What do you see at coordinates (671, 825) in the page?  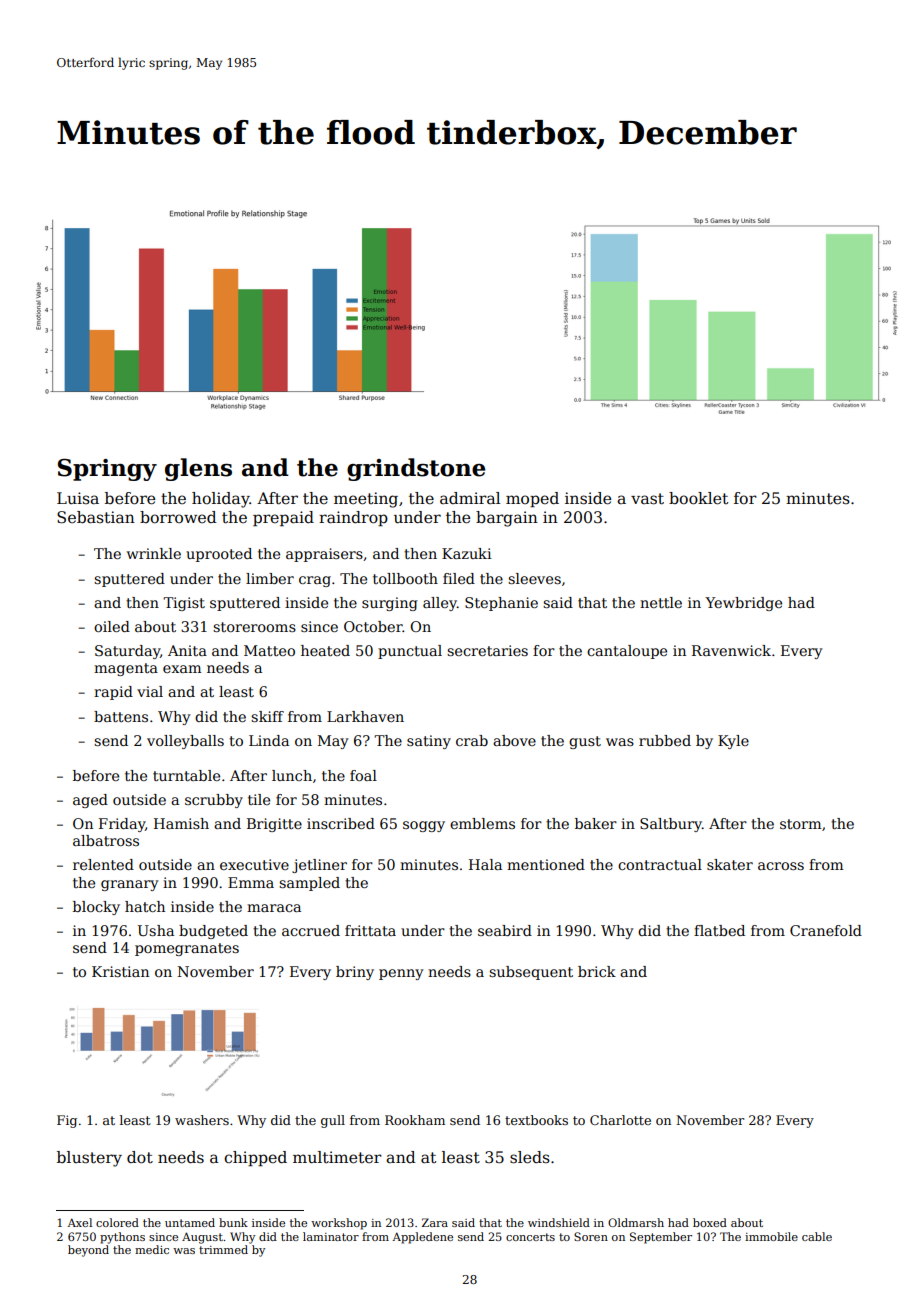 I see `Saltbury` at bounding box center [671, 825].
